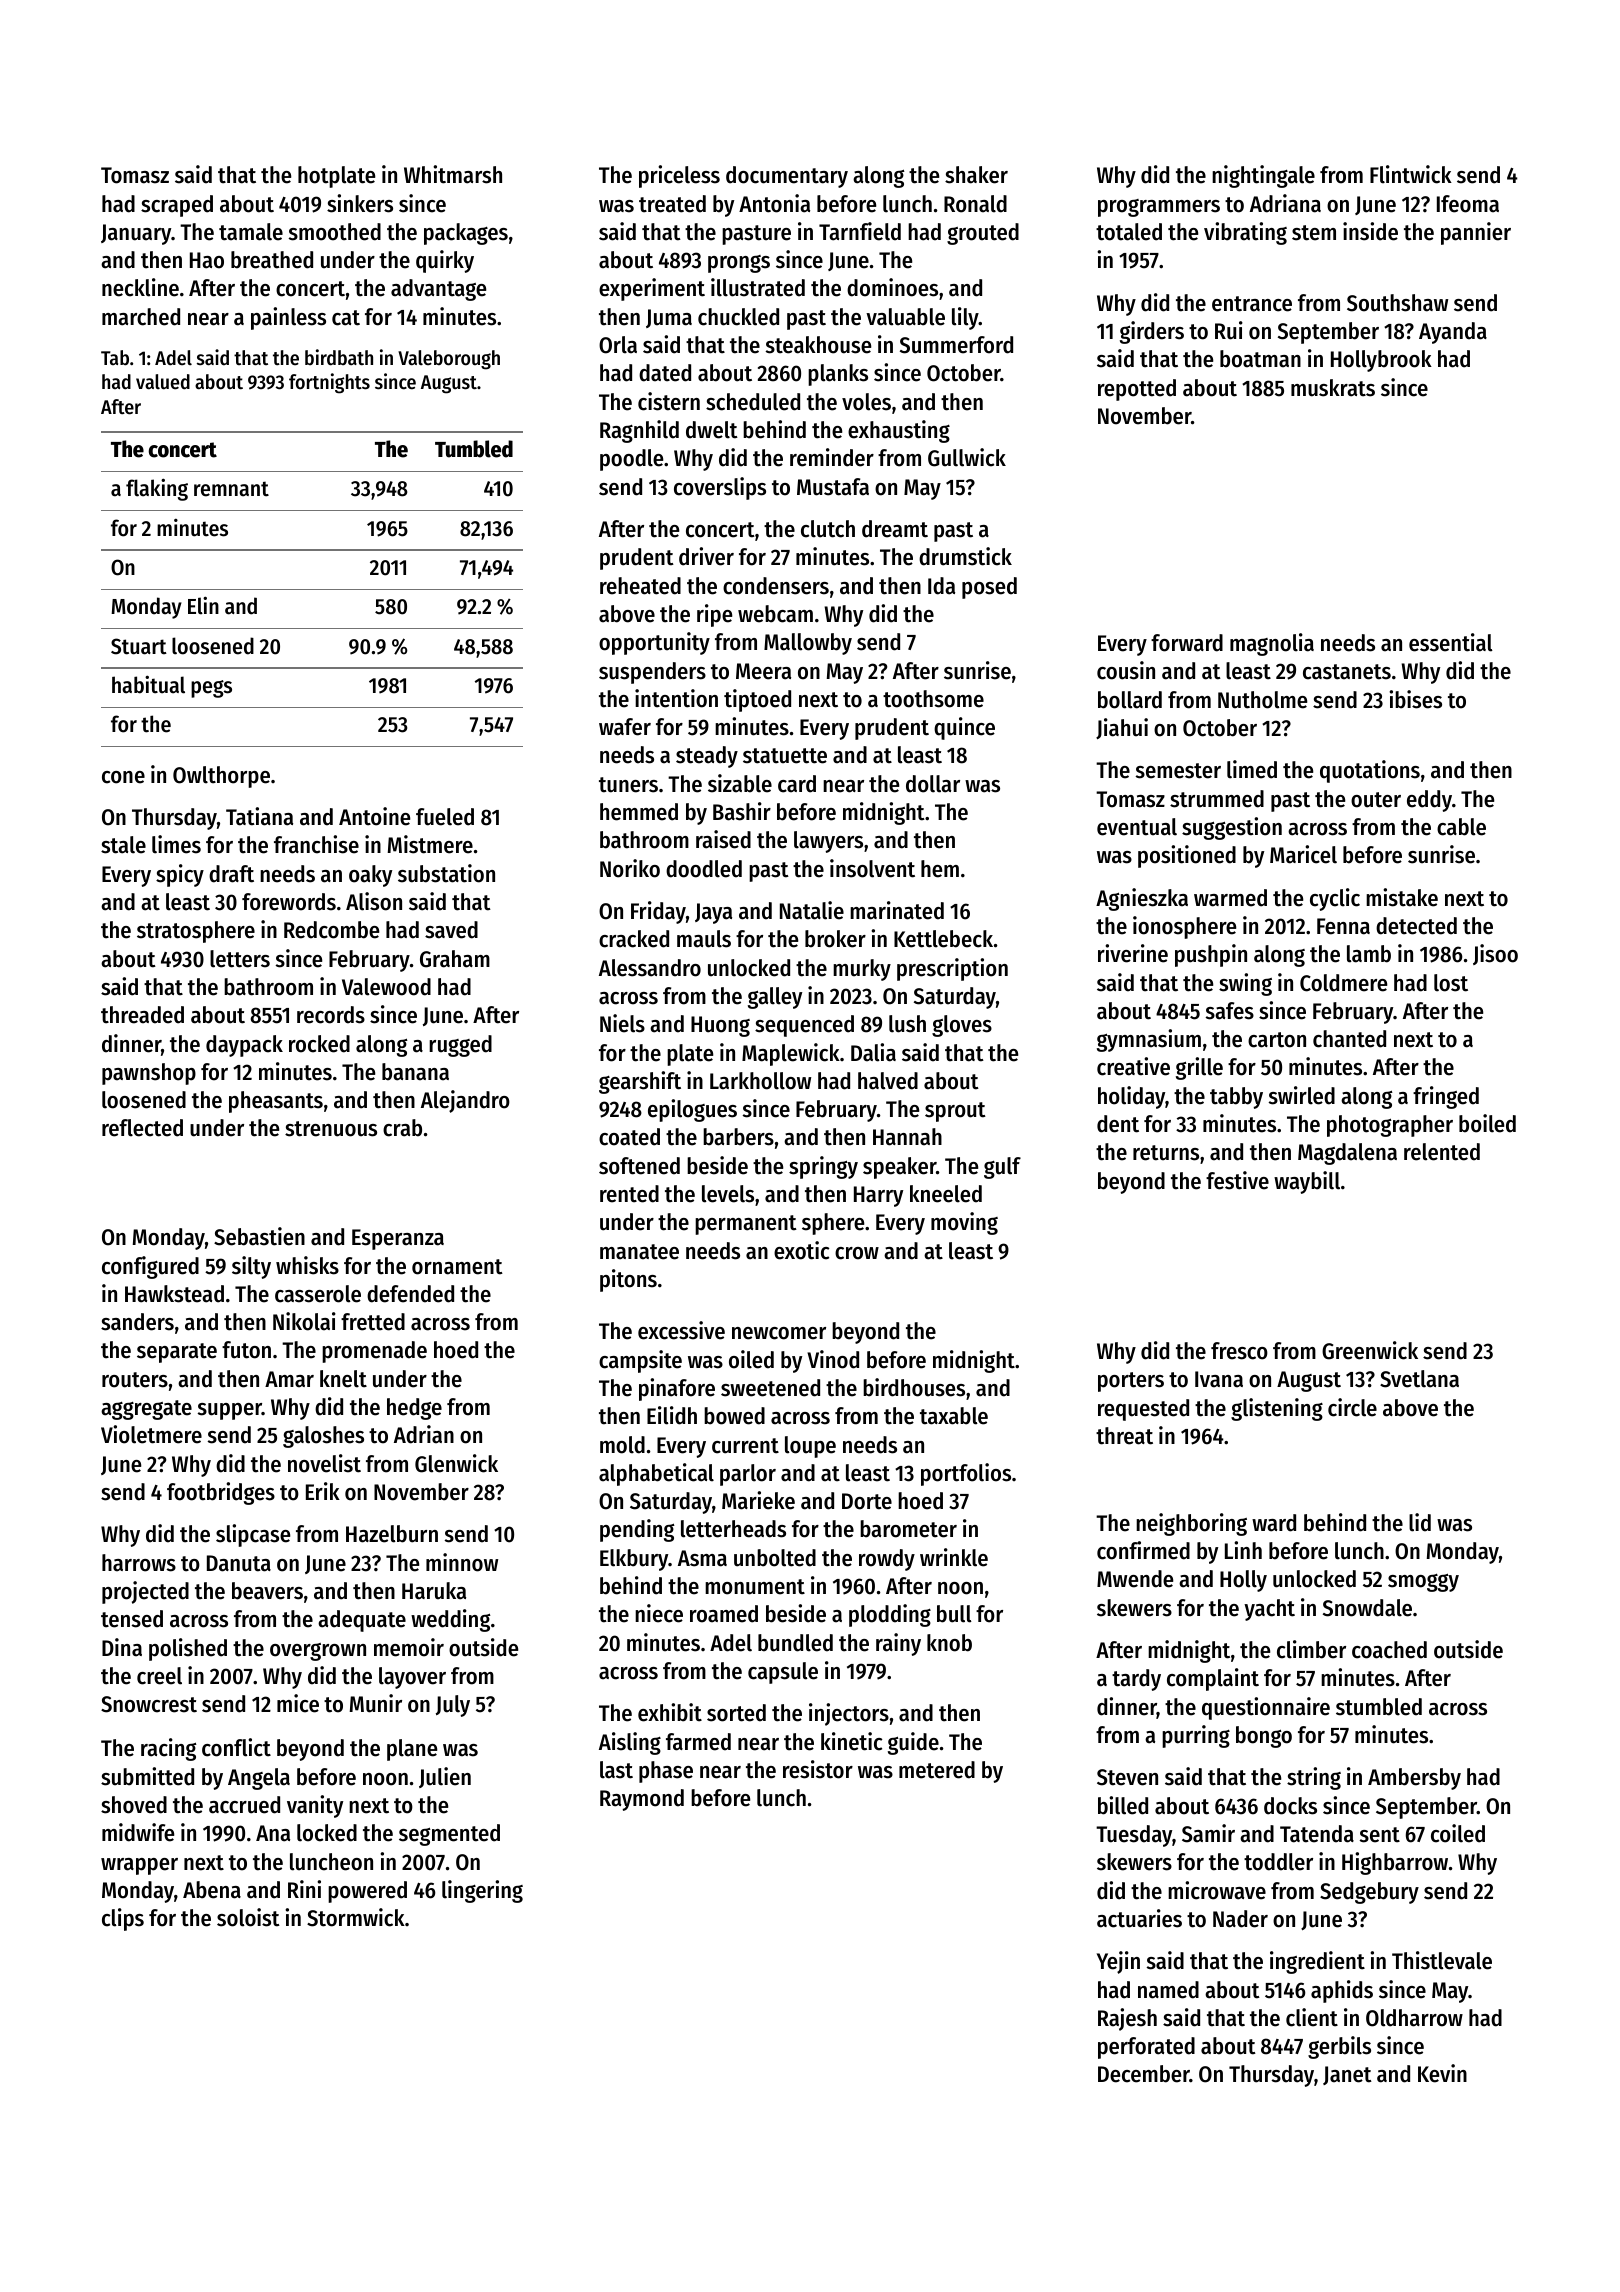 This screenshot has width=1620, height=2292. What do you see at coordinates (123, 1919) in the screenshot?
I see `clips` at bounding box center [123, 1919].
